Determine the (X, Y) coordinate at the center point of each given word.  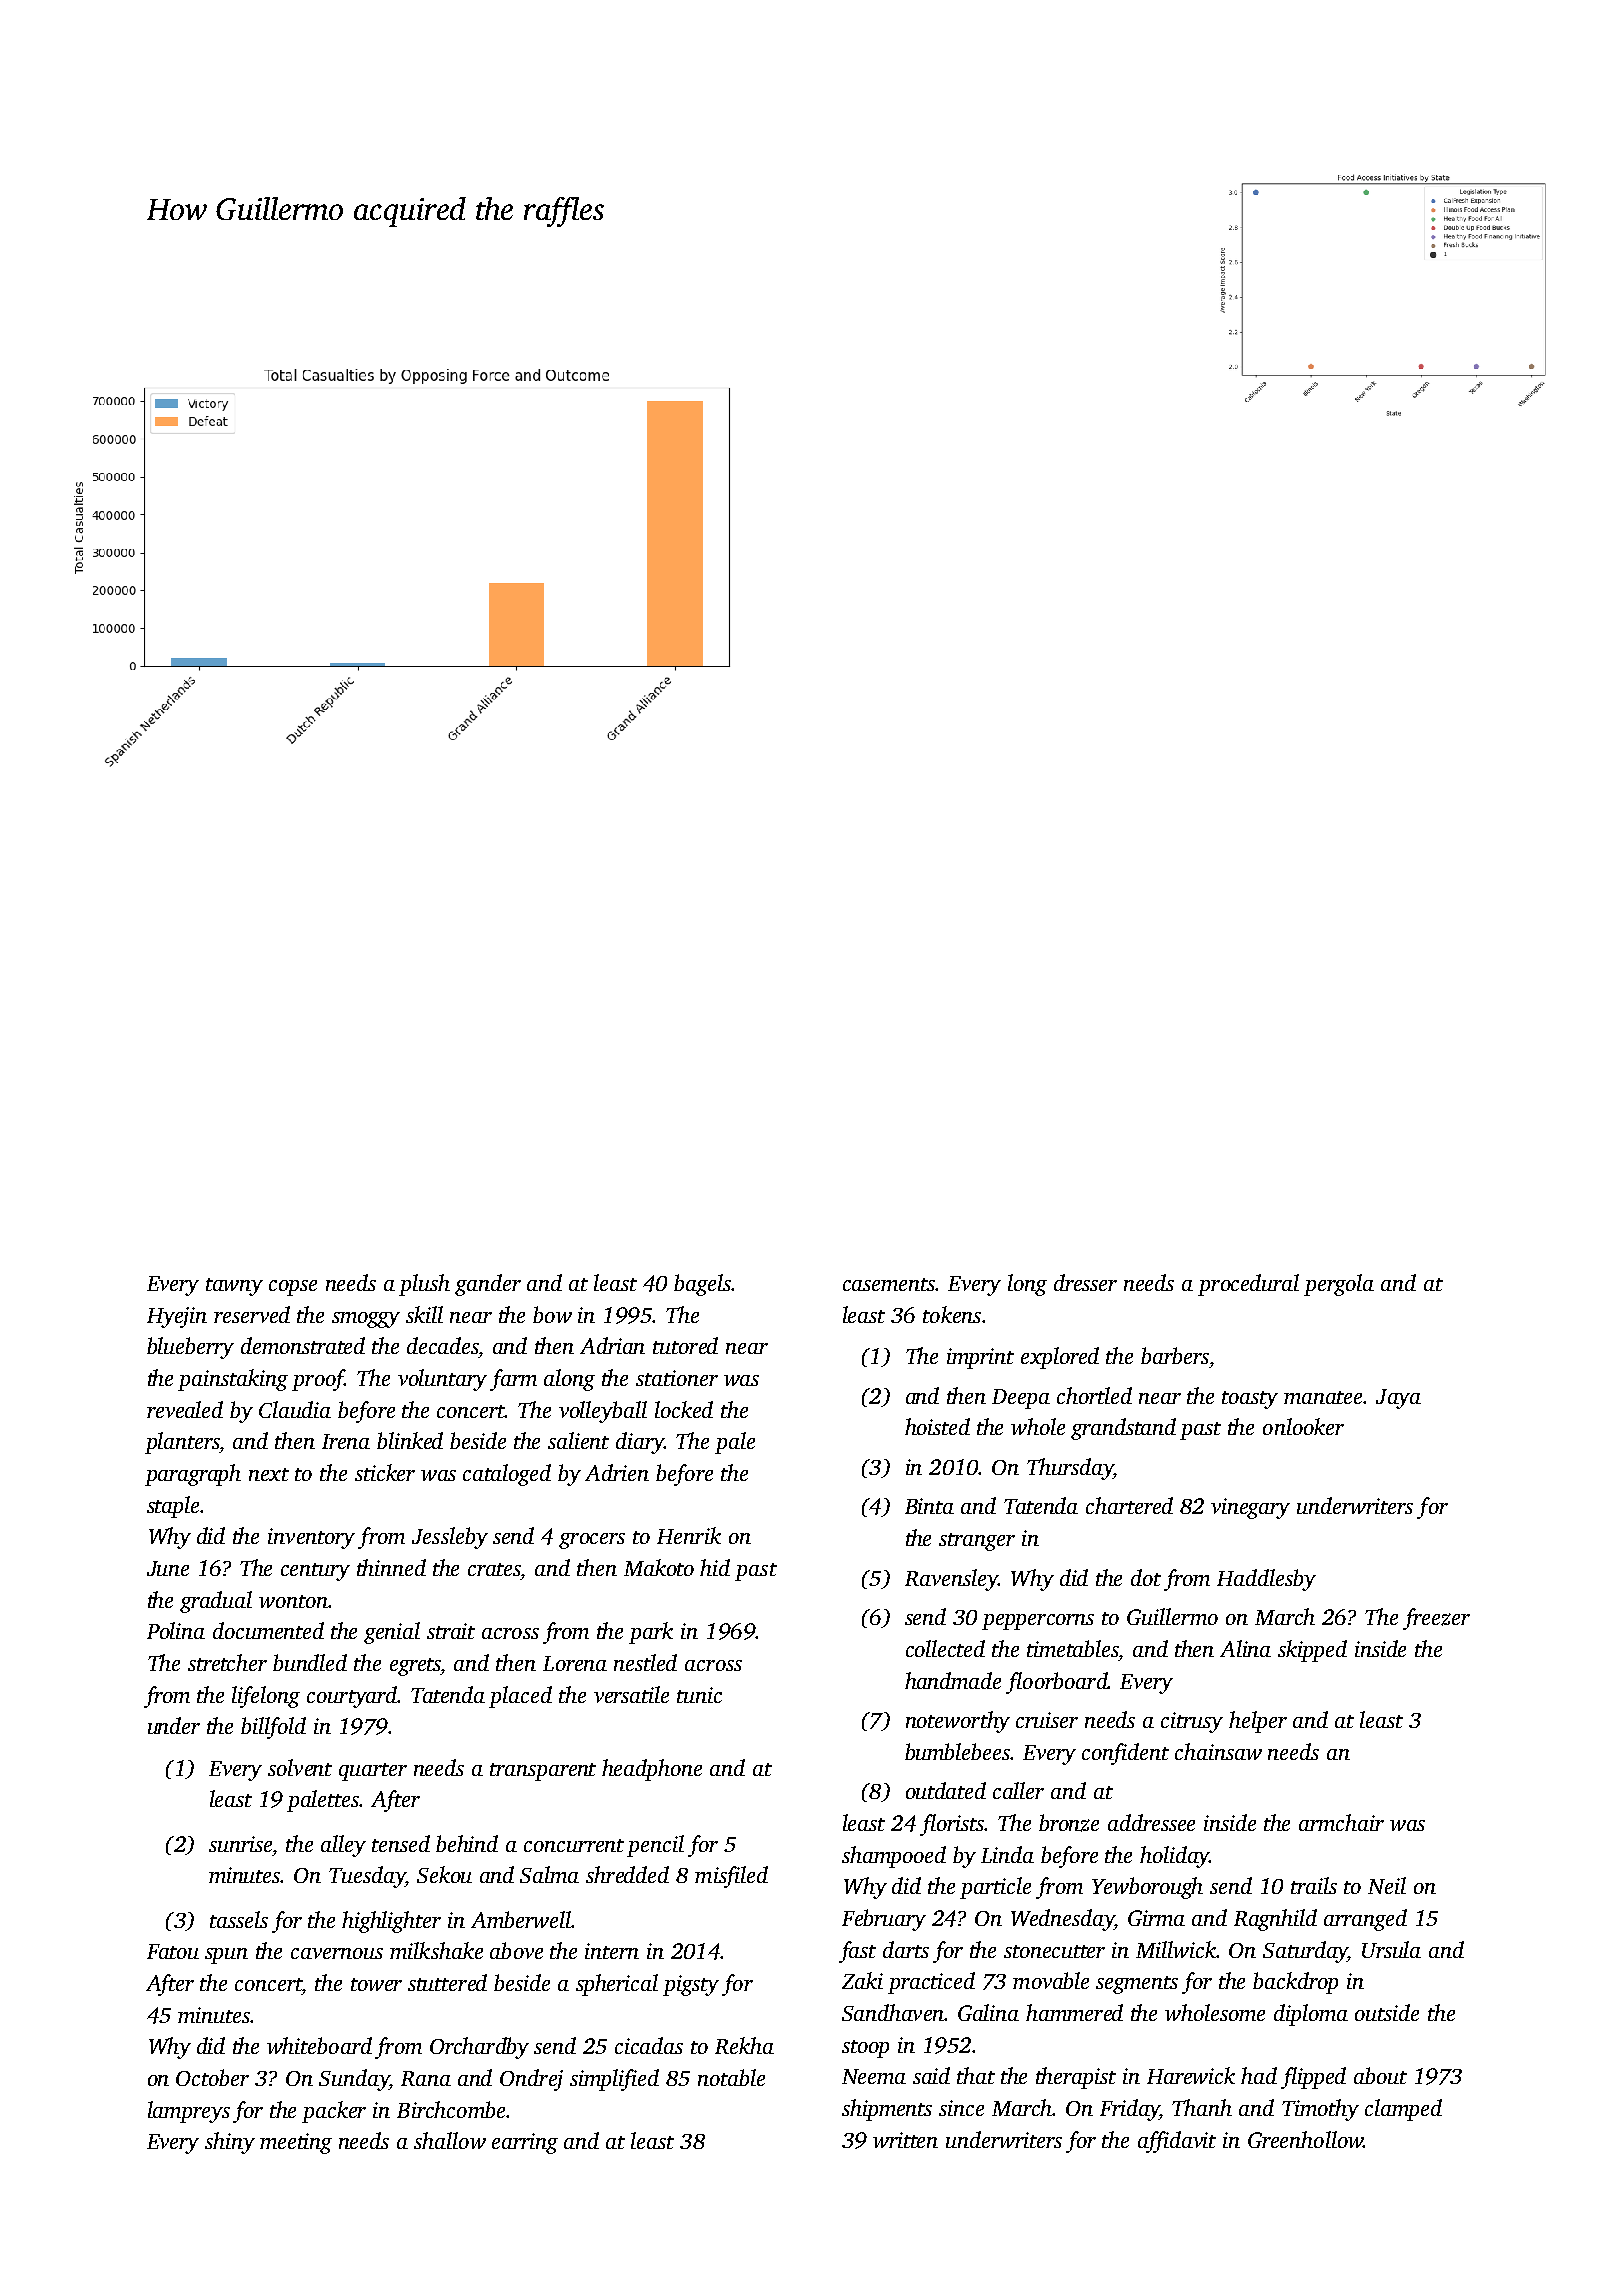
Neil (1387, 1885)
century (315, 1572)
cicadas (649, 2045)
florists (952, 1825)
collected (945, 1648)
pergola (1339, 1285)
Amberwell (521, 1919)
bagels (702, 1285)
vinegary (1250, 1508)
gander (488, 1285)
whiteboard (319, 2045)
